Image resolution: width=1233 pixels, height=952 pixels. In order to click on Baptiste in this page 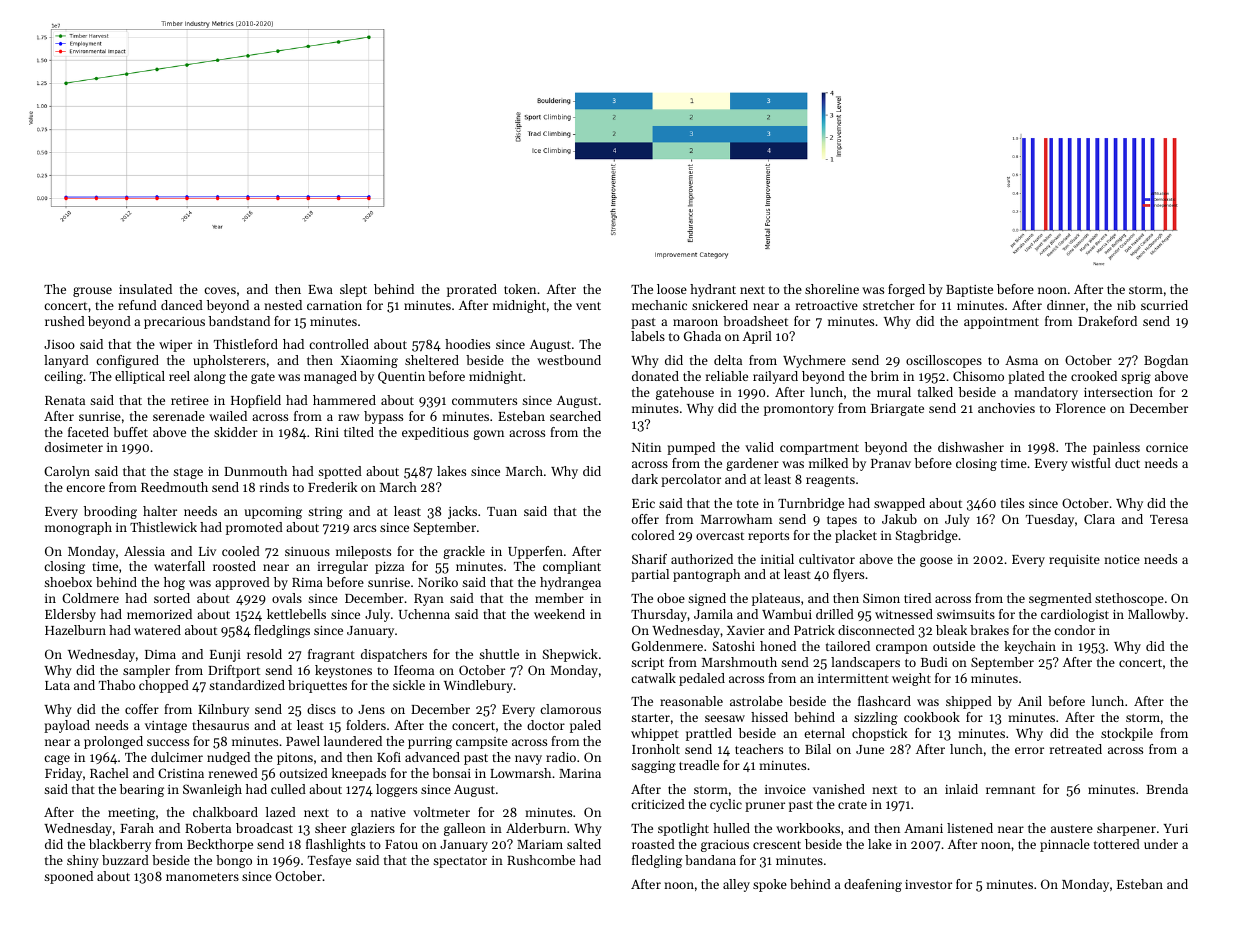, I will do `click(969, 291)`.
